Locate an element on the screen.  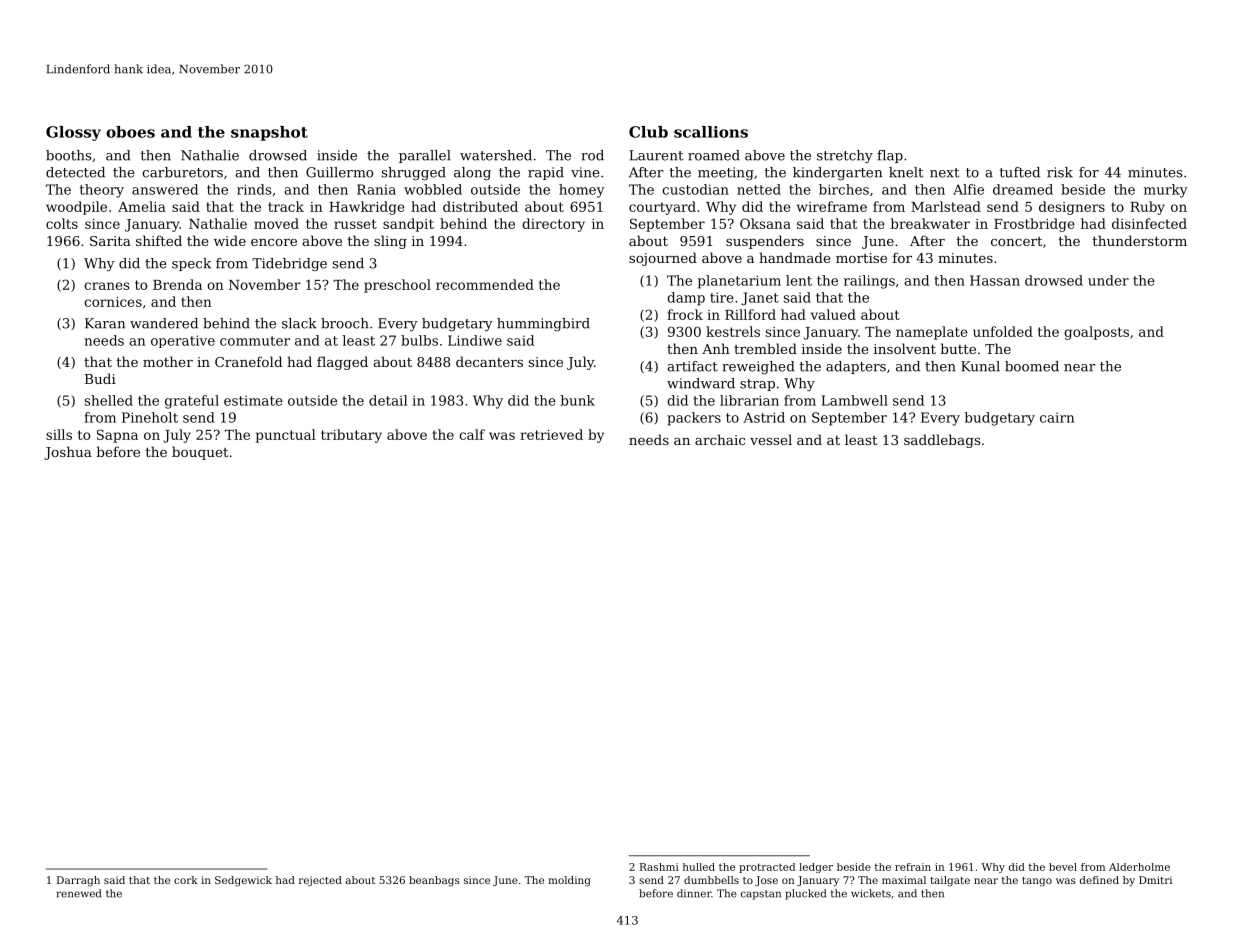
punctual is located at coordinates (286, 436).
